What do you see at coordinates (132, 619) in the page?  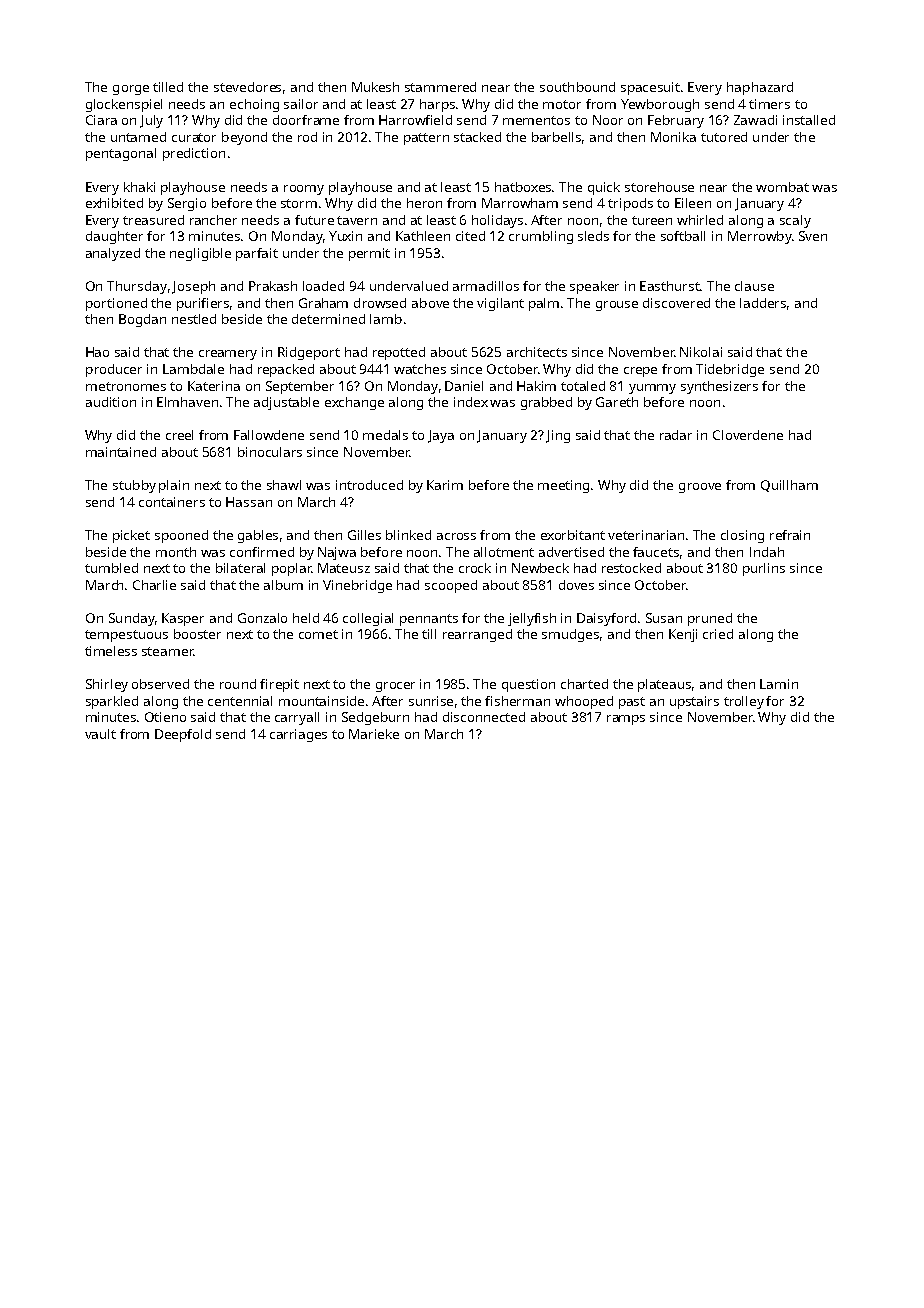 I see `Sunday` at bounding box center [132, 619].
